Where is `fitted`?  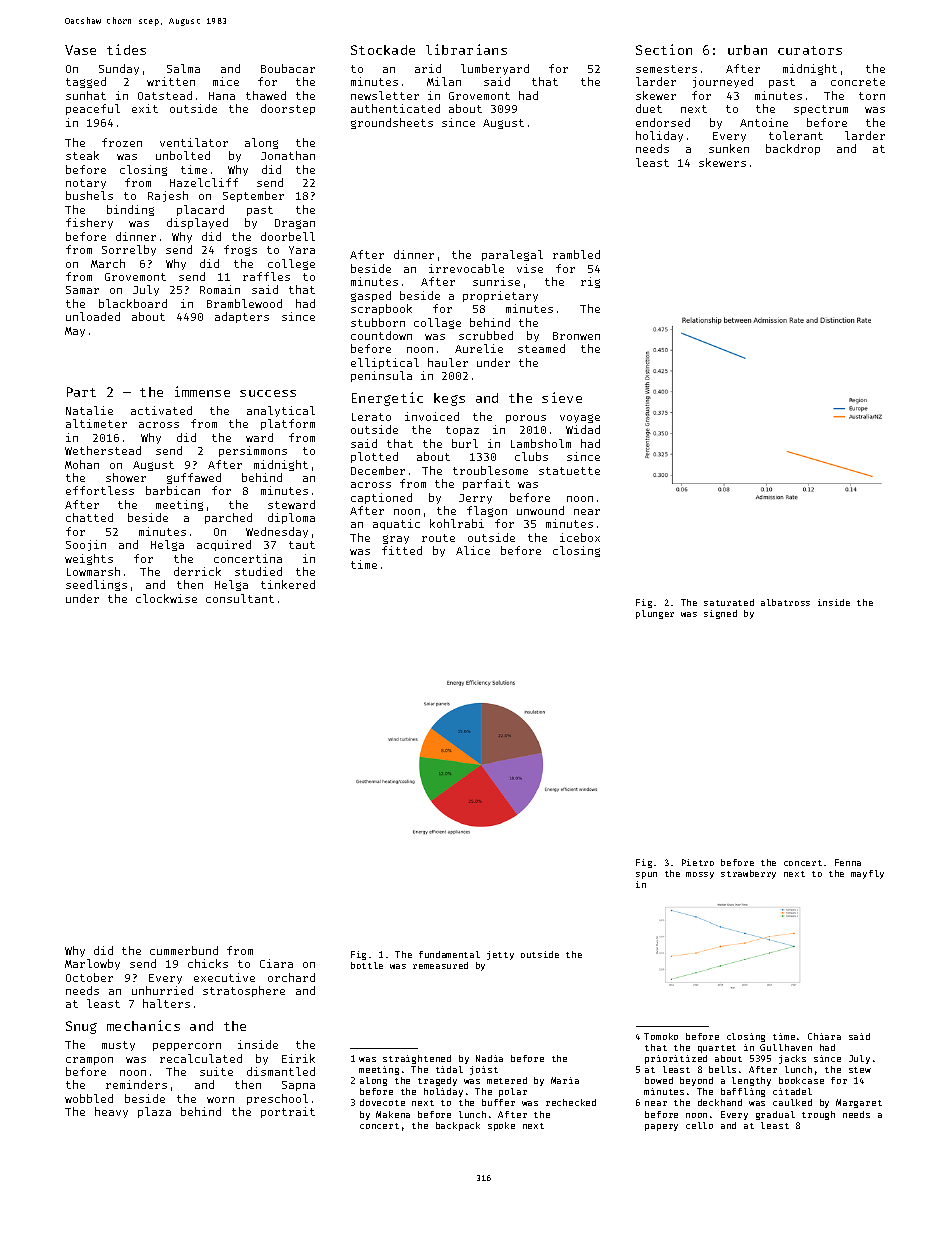 fitted is located at coordinates (402, 550).
